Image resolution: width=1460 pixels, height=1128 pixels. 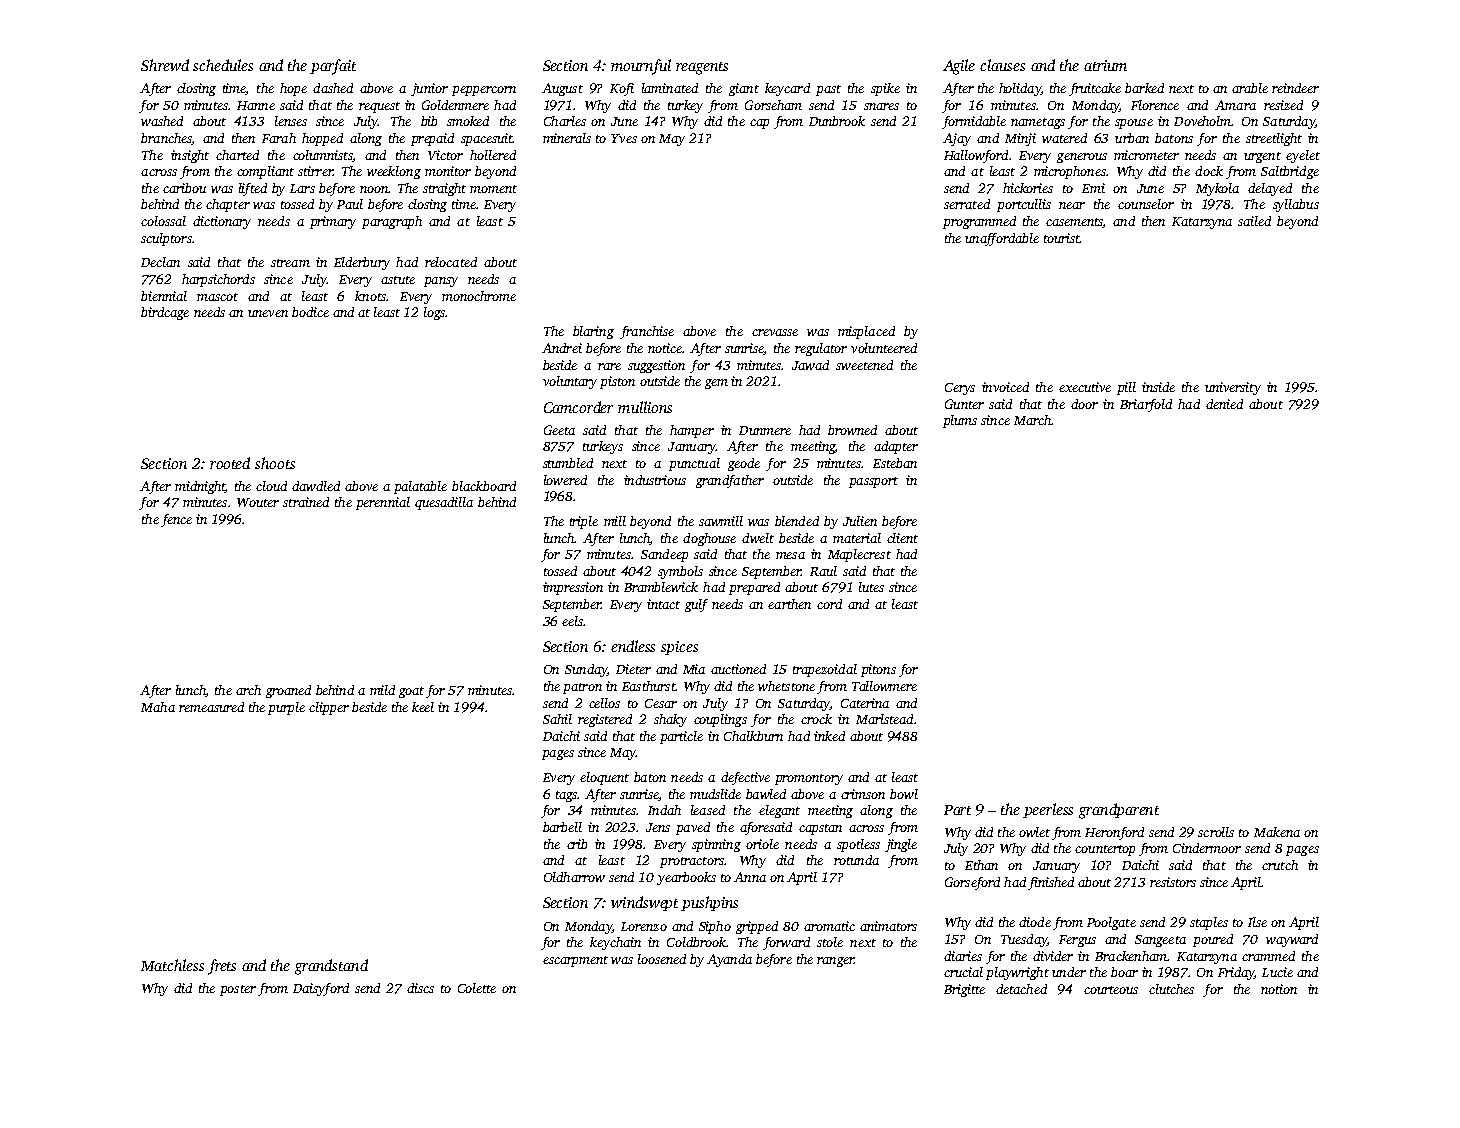 What do you see at coordinates (172, 965) in the screenshot?
I see `Matchless` at bounding box center [172, 965].
